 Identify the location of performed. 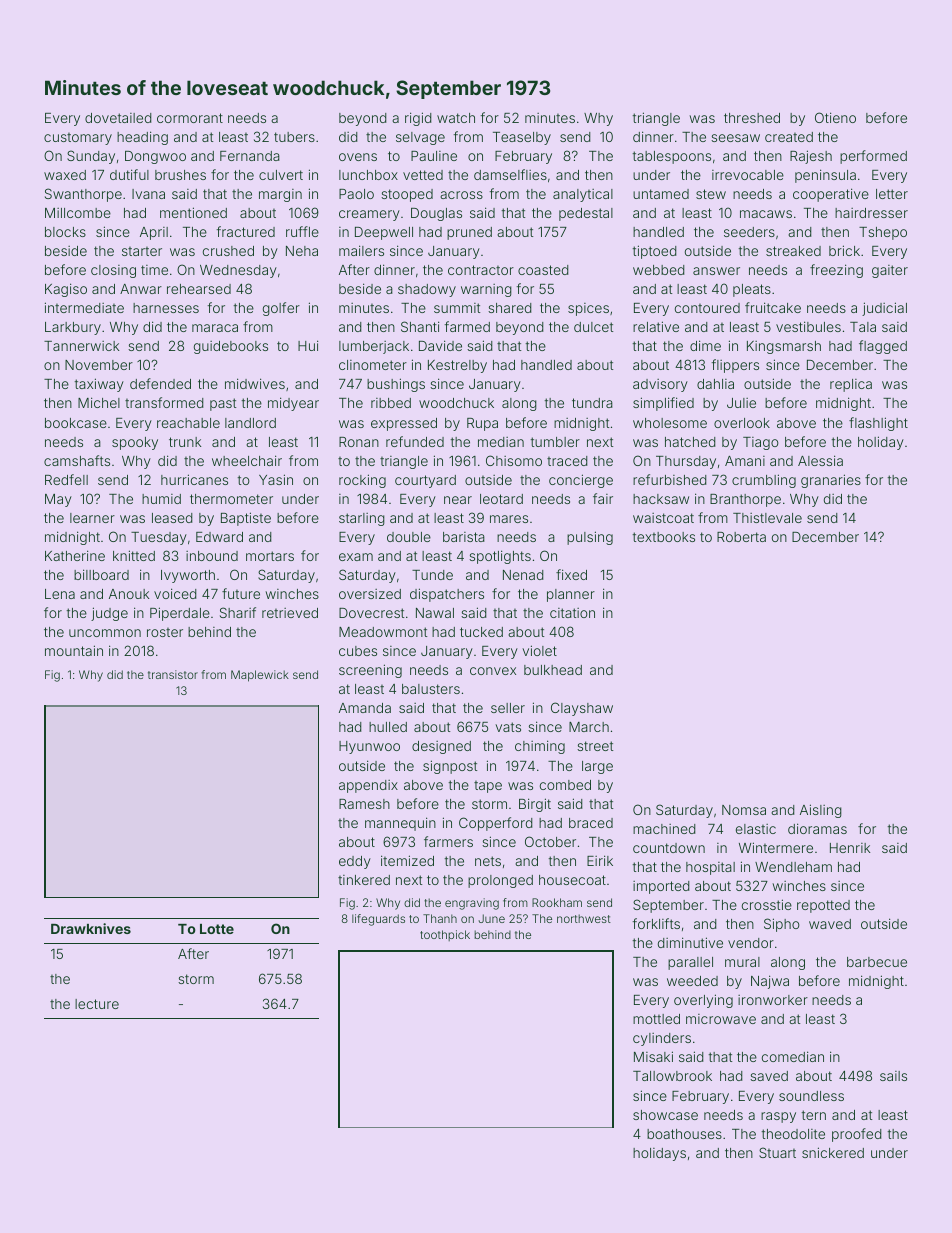
(873, 157).
